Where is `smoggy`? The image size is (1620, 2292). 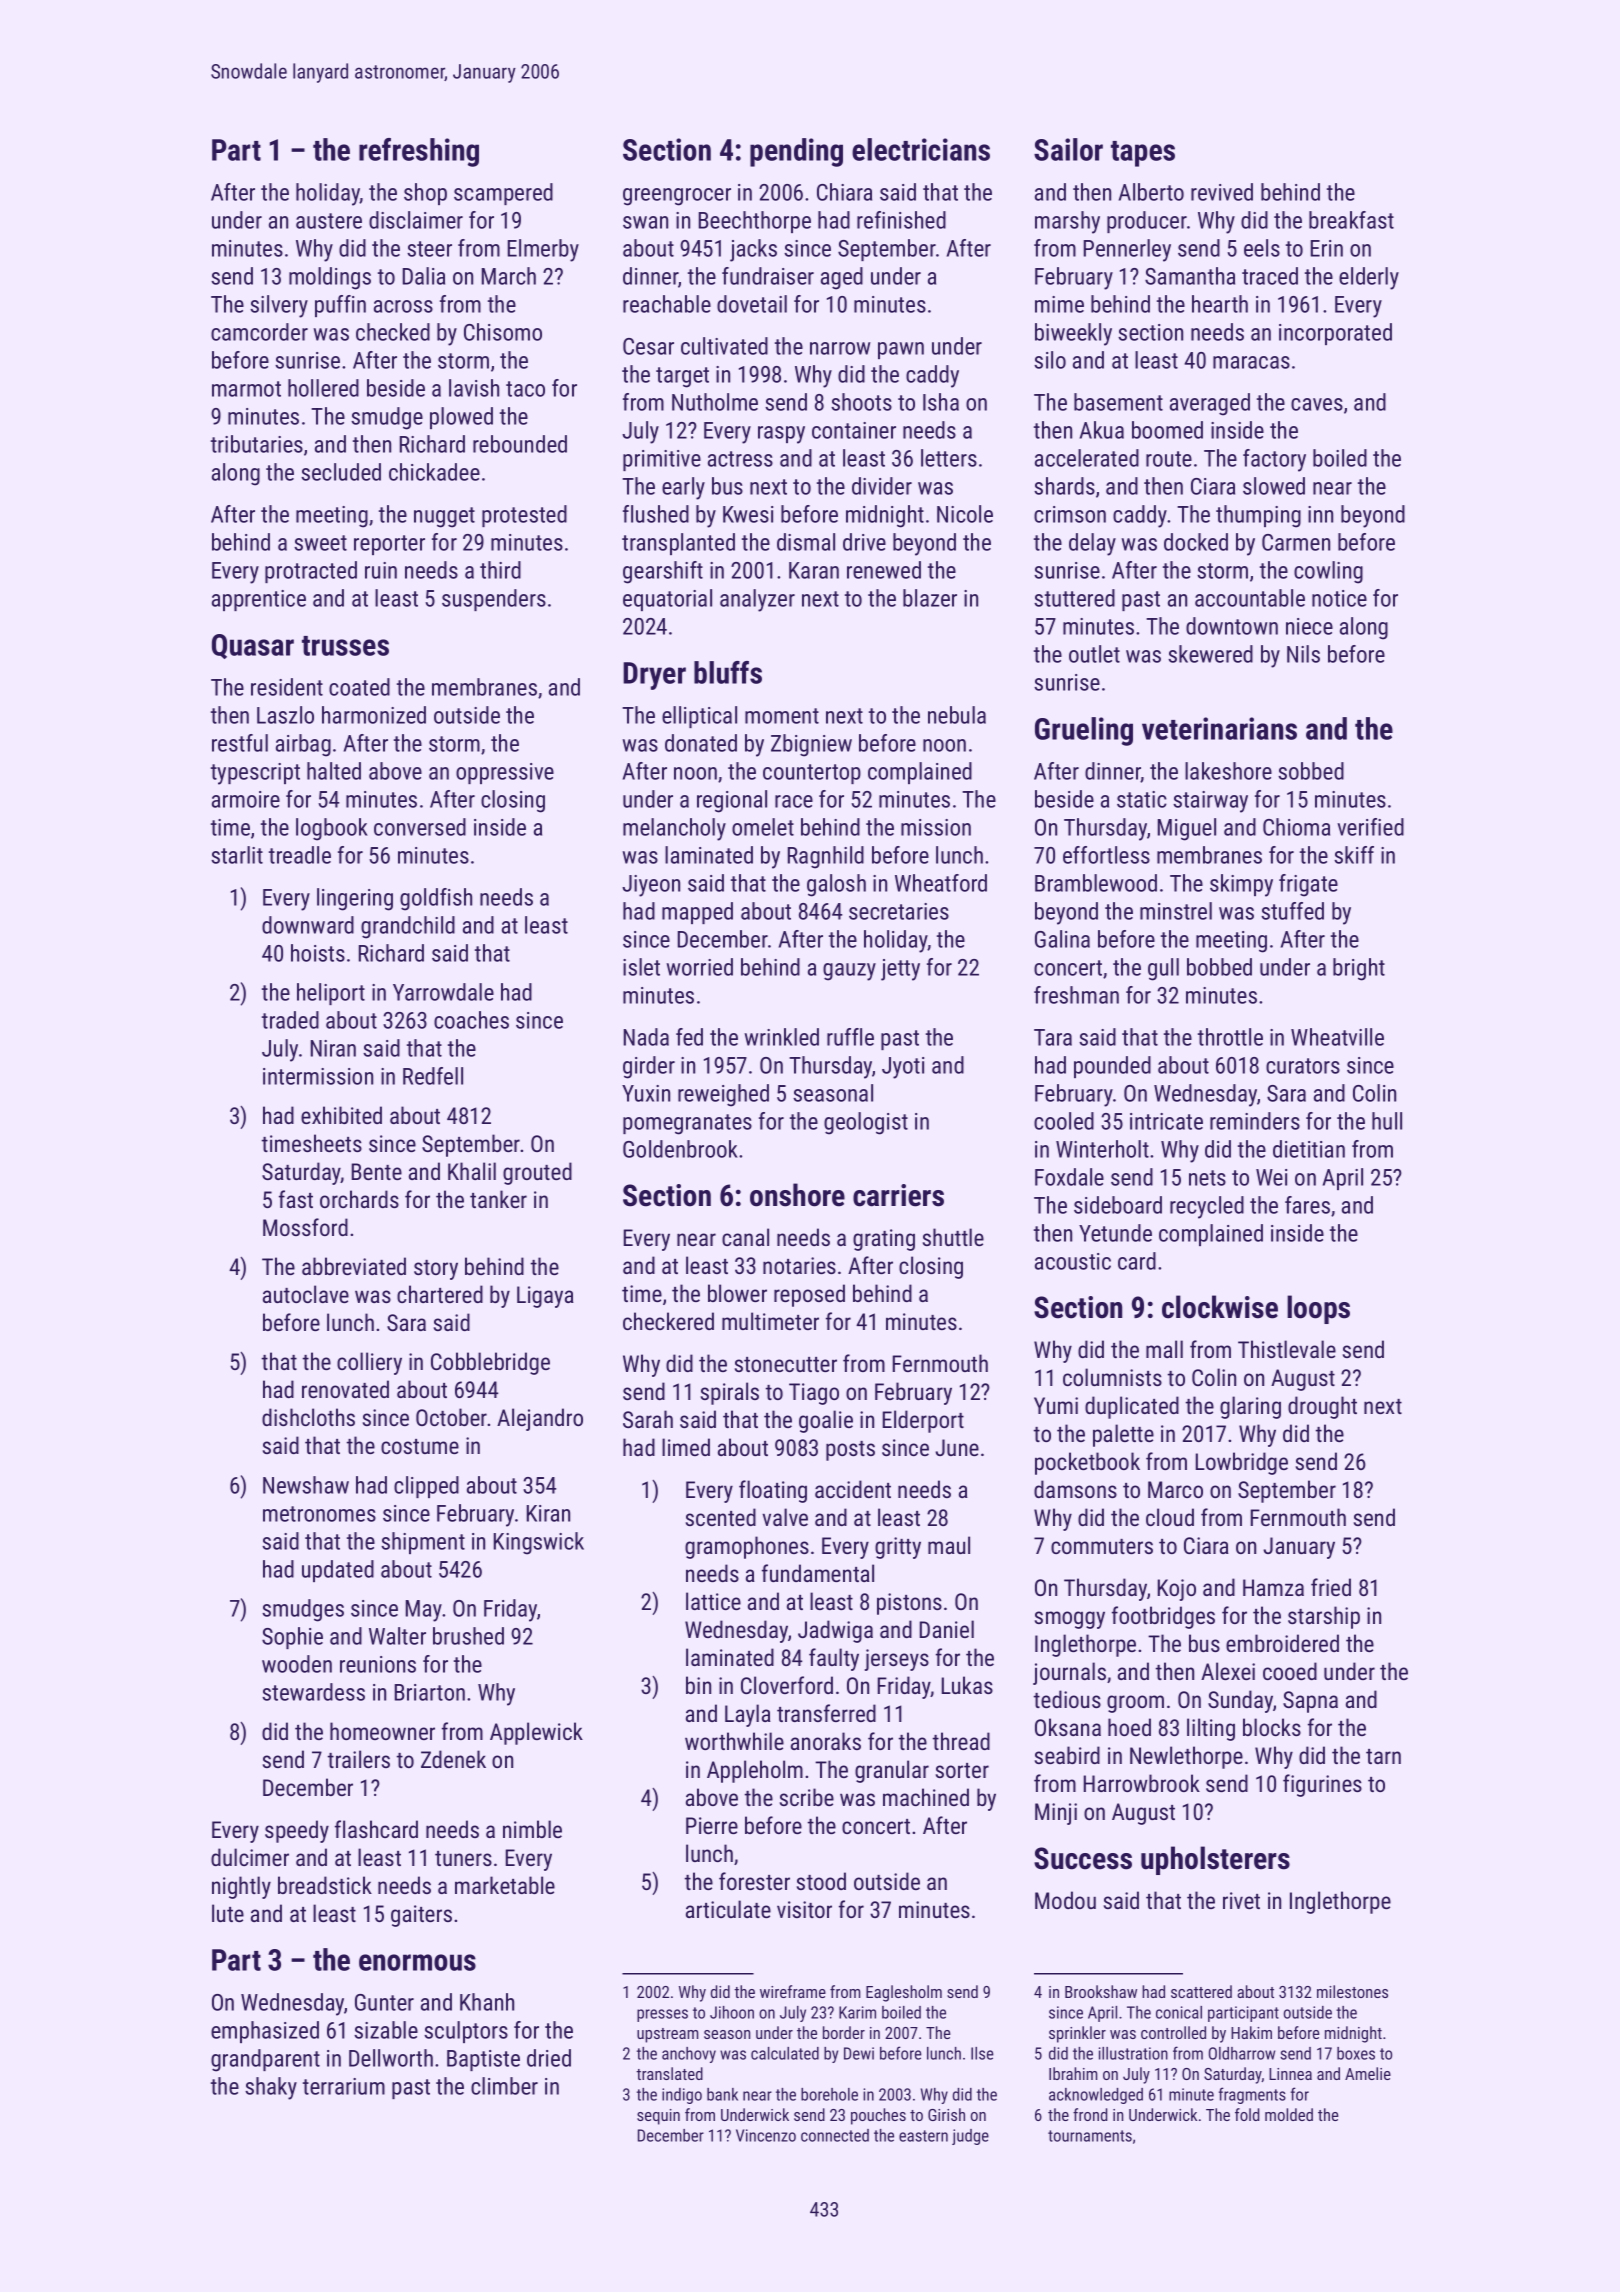
smoggy is located at coordinates (1070, 1620).
